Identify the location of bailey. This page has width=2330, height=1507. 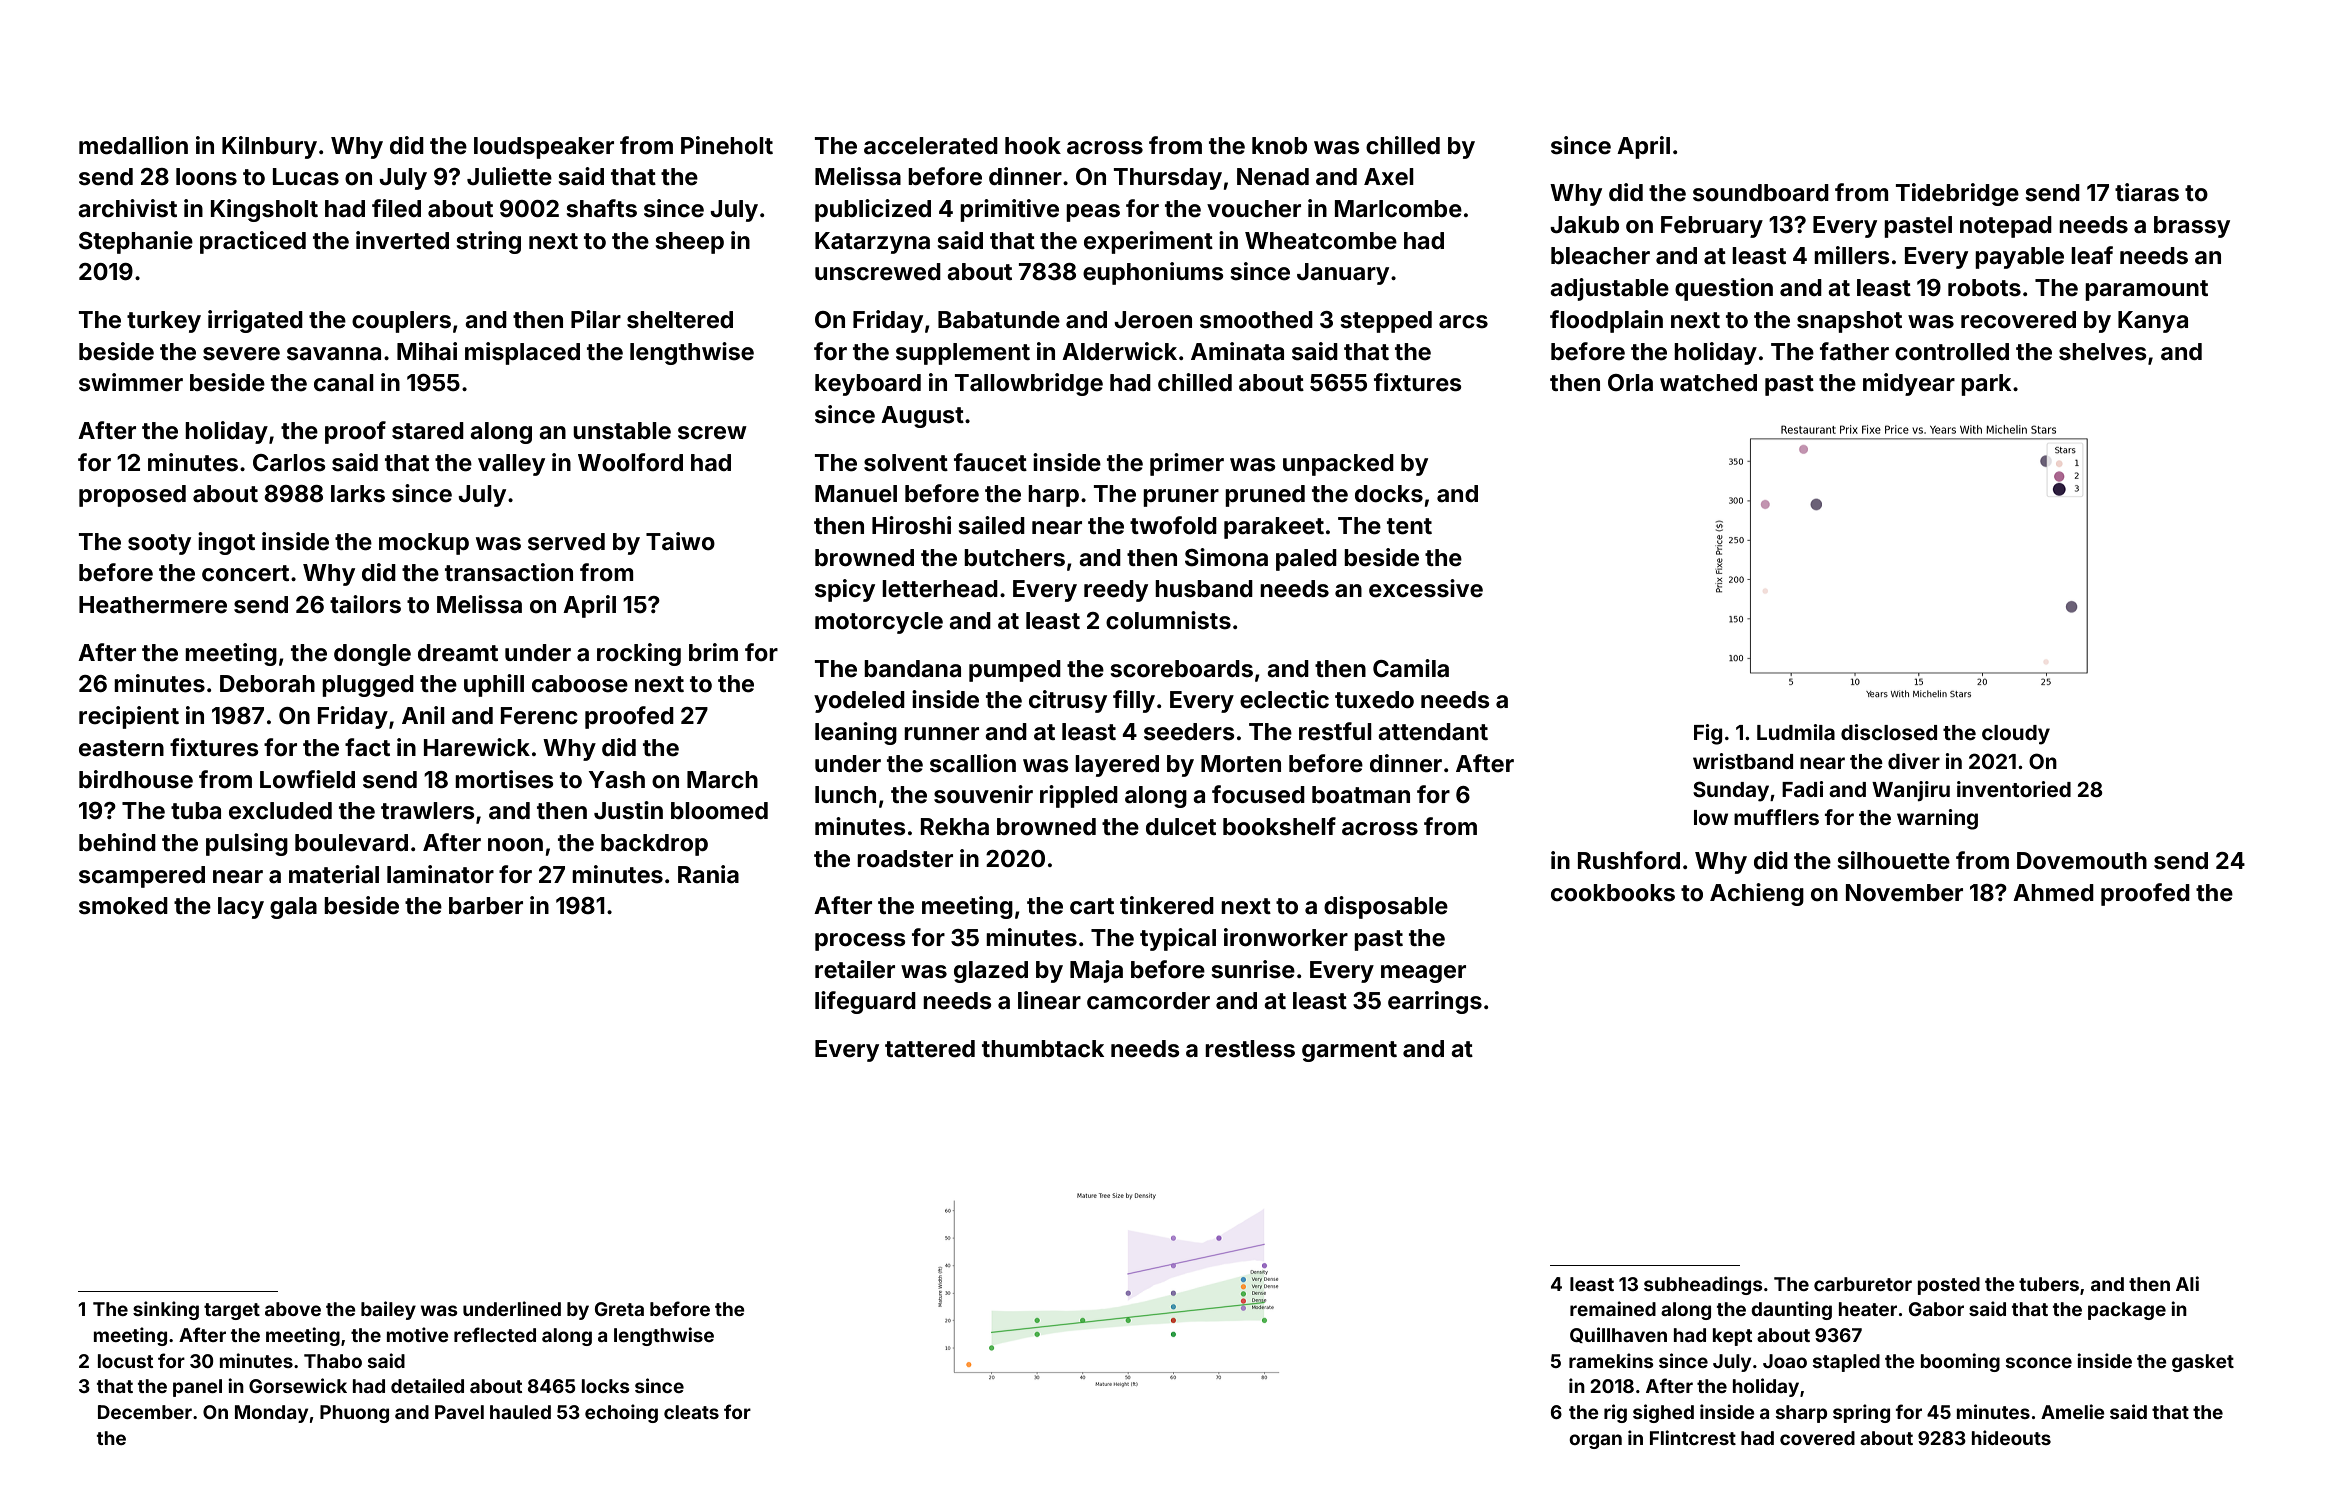
(388, 1310).
